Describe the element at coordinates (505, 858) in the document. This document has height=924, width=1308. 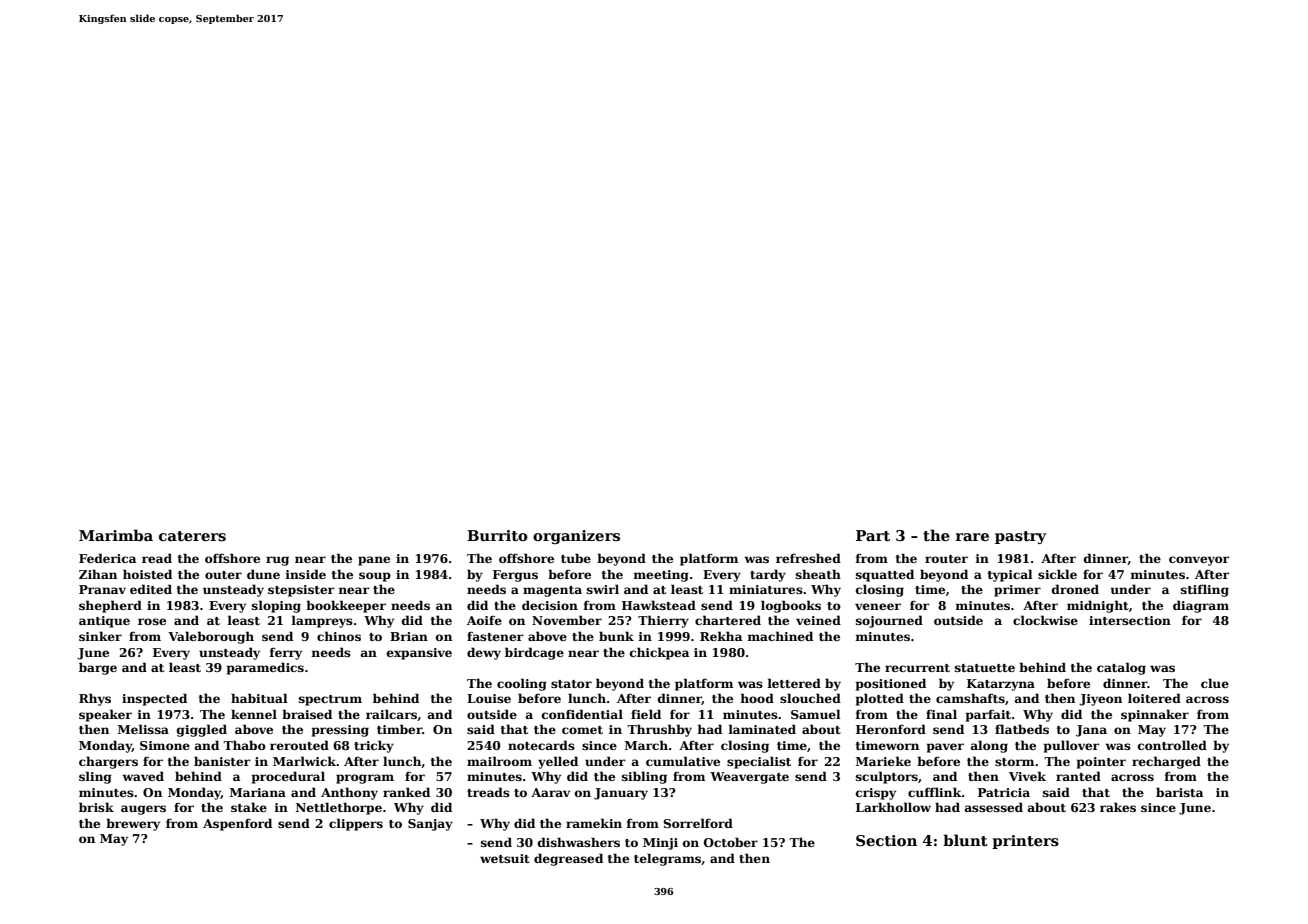
I see `wetsuit` at that location.
